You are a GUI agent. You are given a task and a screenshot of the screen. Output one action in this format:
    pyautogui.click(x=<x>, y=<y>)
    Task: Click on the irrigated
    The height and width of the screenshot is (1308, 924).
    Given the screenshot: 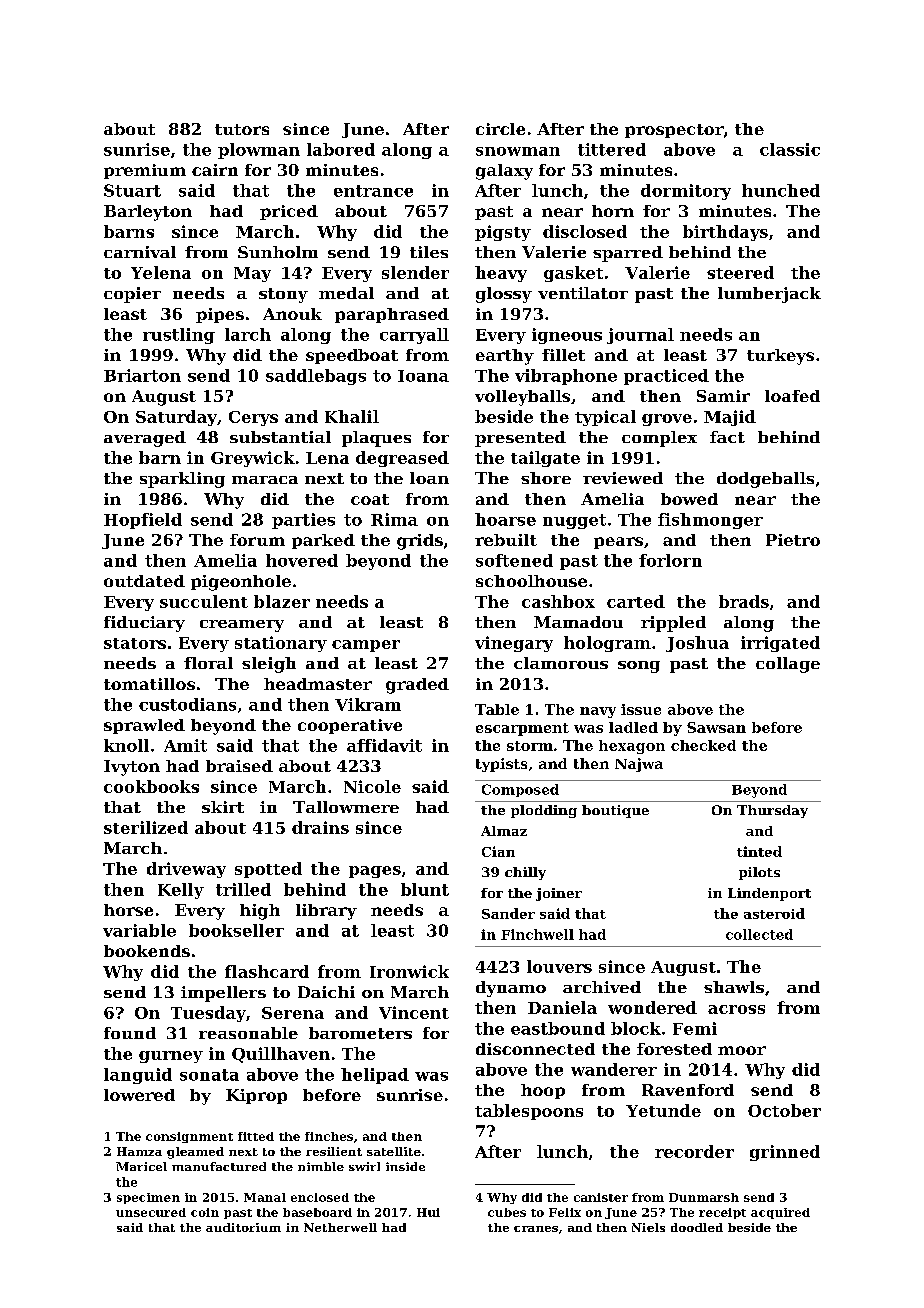 What is the action you would take?
    pyautogui.click(x=780, y=644)
